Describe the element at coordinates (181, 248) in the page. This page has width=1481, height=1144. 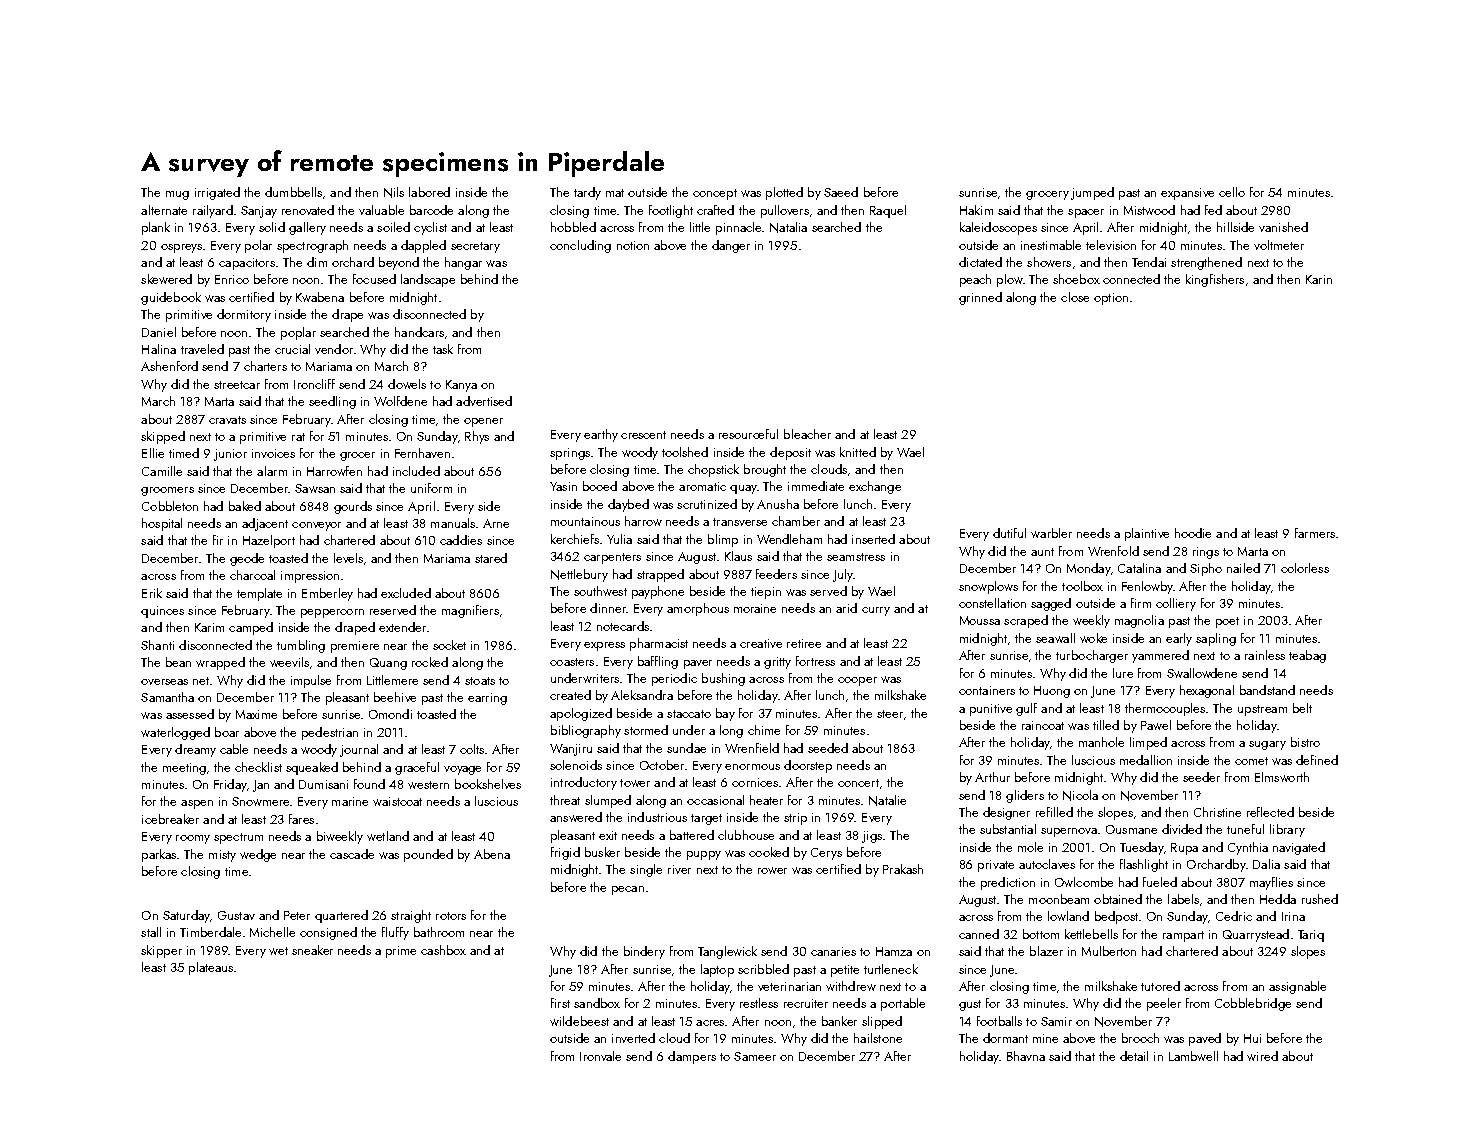
I see `ospreys` at that location.
